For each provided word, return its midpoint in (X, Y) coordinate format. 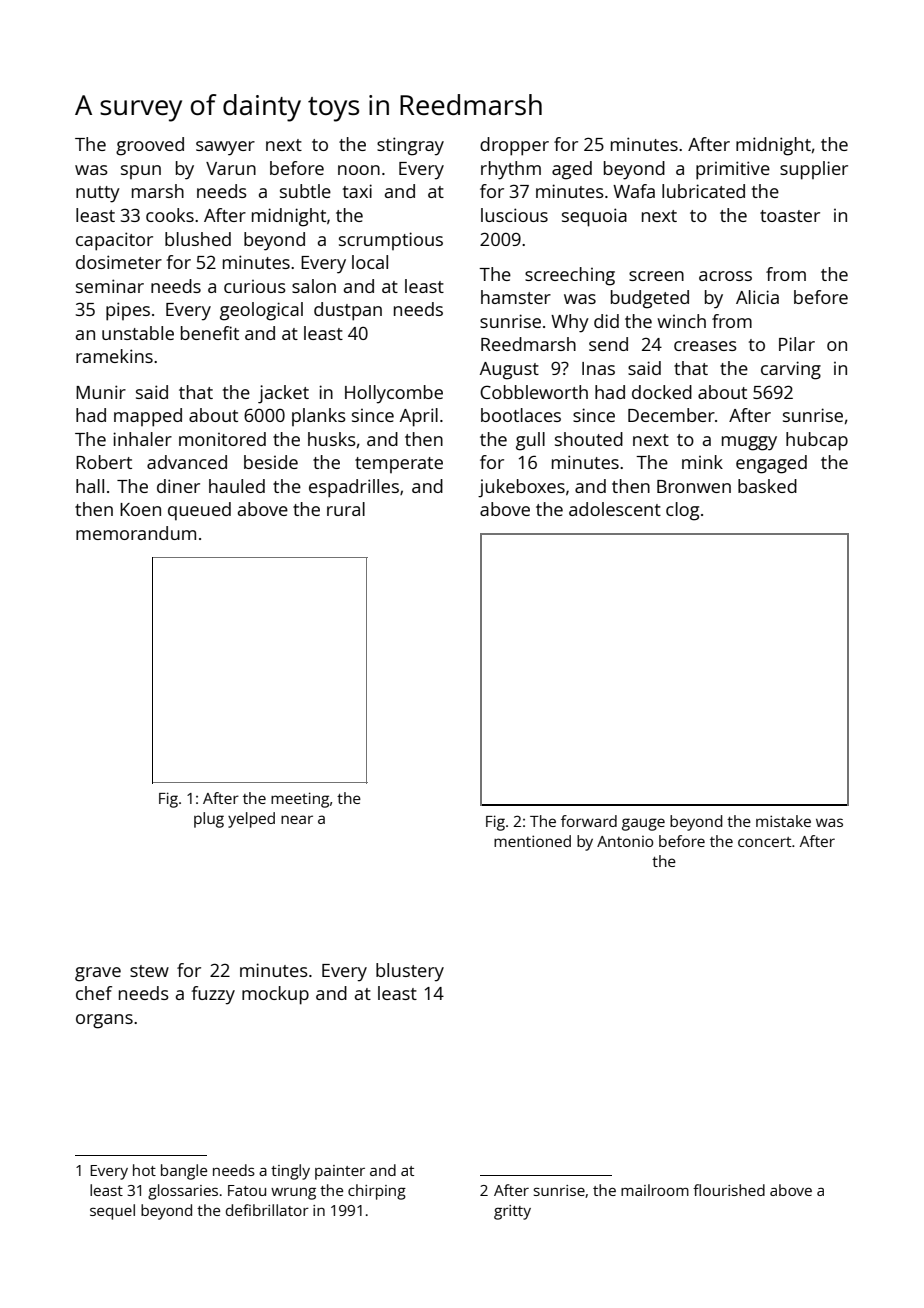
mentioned (532, 841)
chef (94, 993)
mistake (783, 821)
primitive (733, 170)
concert (765, 842)
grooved (150, 146)
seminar (110, 286)
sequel (112, 1212)
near (297, 819)
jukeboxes (521, 488)
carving (791, 370)
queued (199, 511)
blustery (410, 972)
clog (682, 511)
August (509, 371)
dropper (514, 146)
